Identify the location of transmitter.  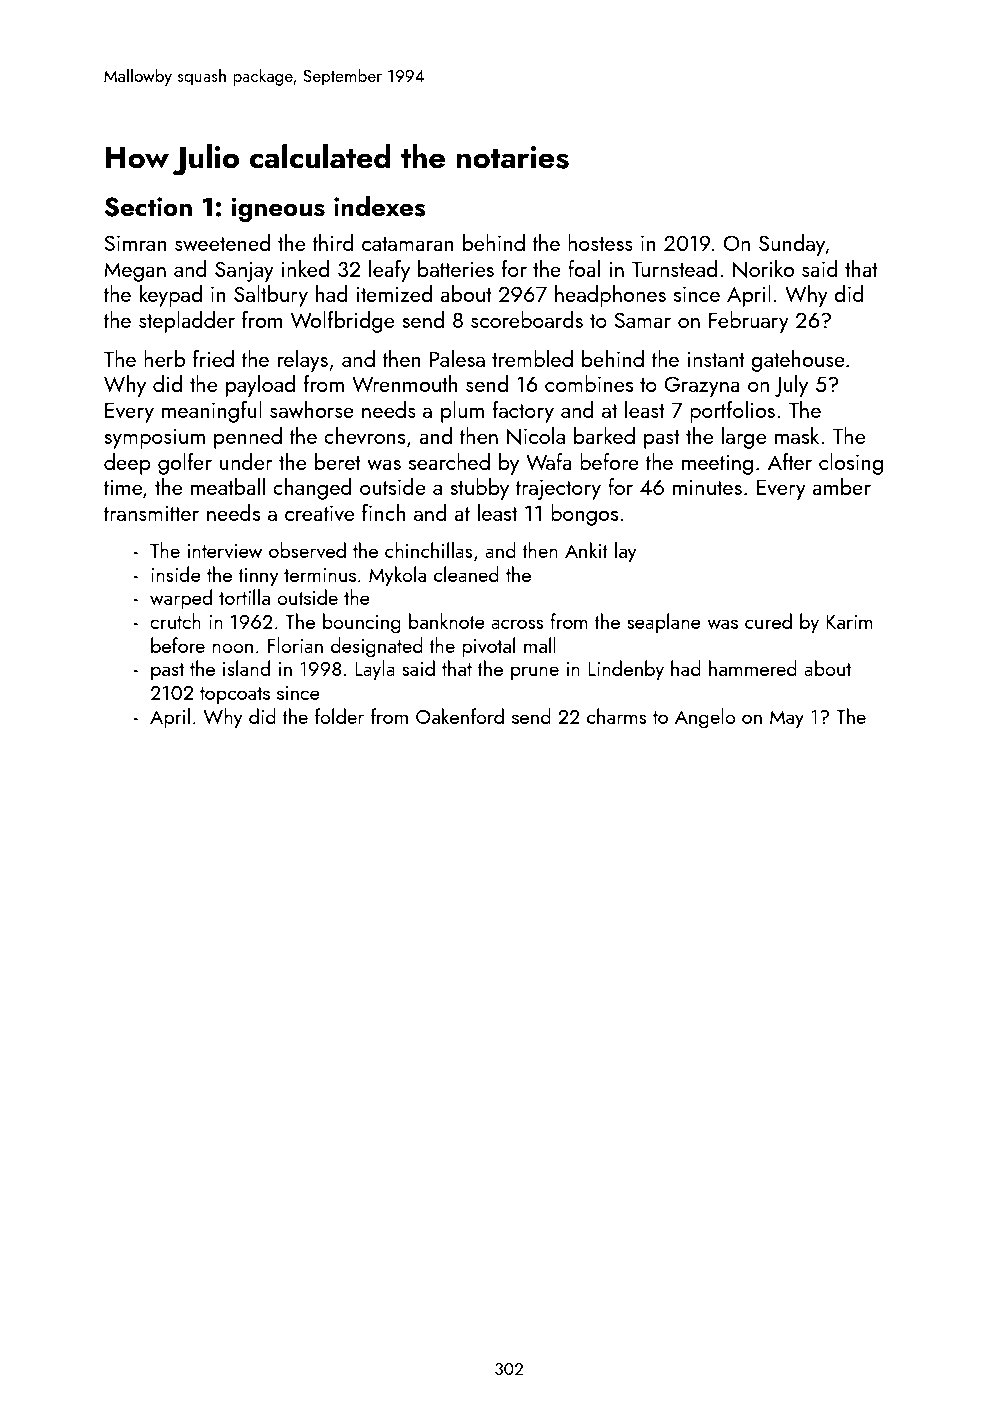
(151, 513).
